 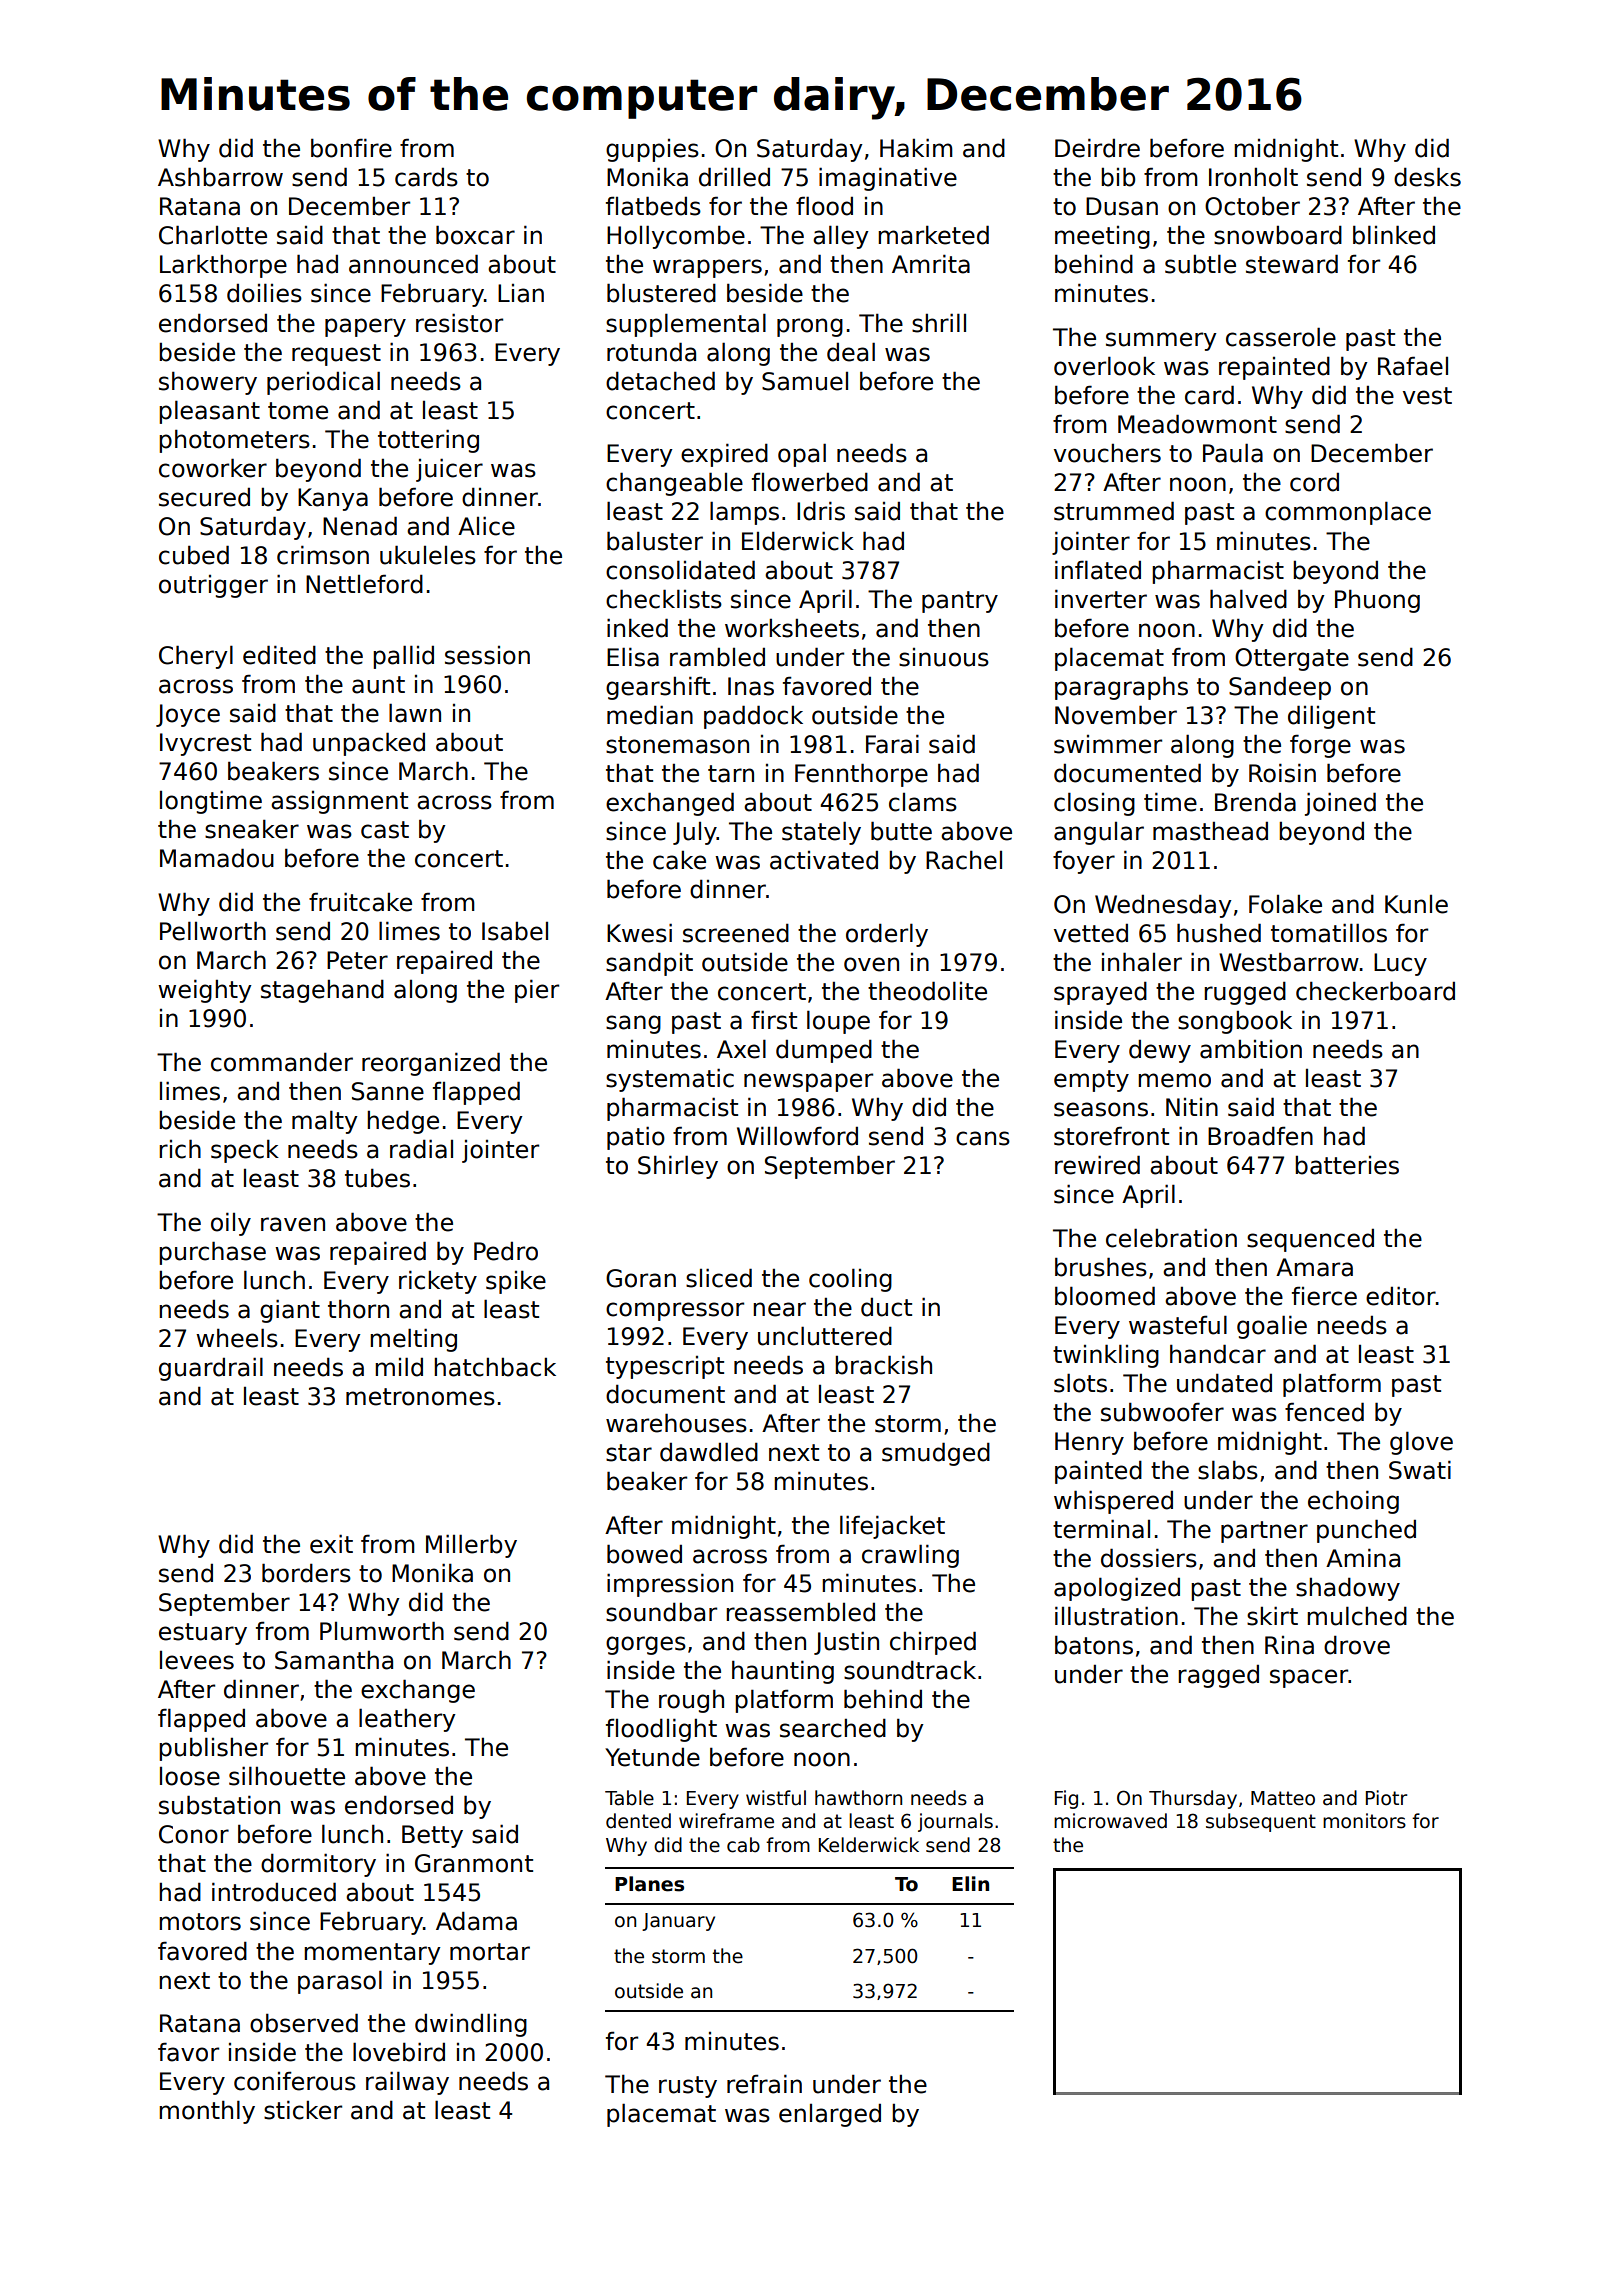 I want to click on Pellworth, so click(x=213, y=931).
